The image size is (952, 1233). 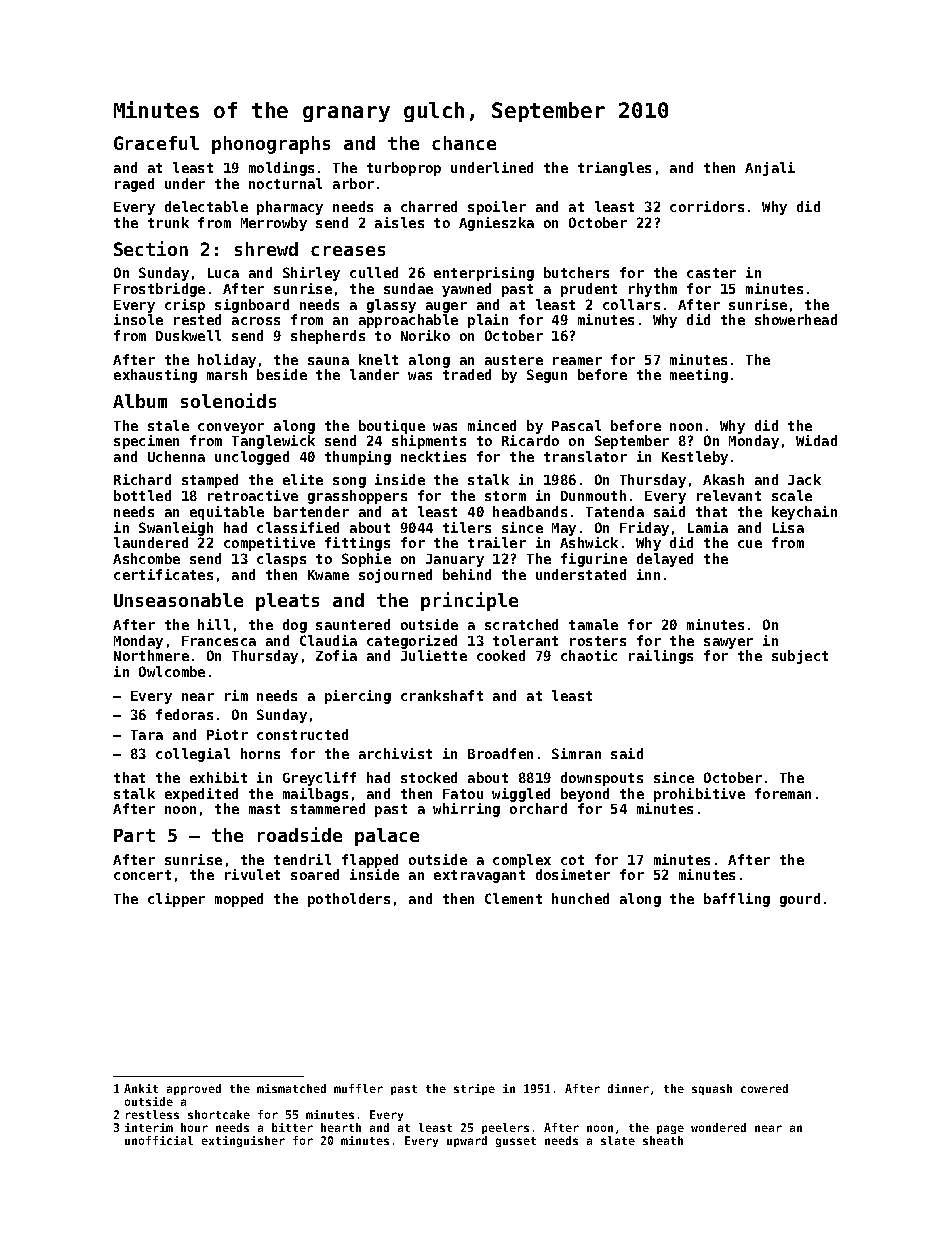 What do you see at coordinates (159, 1140) in the page?
I see `unofficial` at bounding box center [159, 1140].
